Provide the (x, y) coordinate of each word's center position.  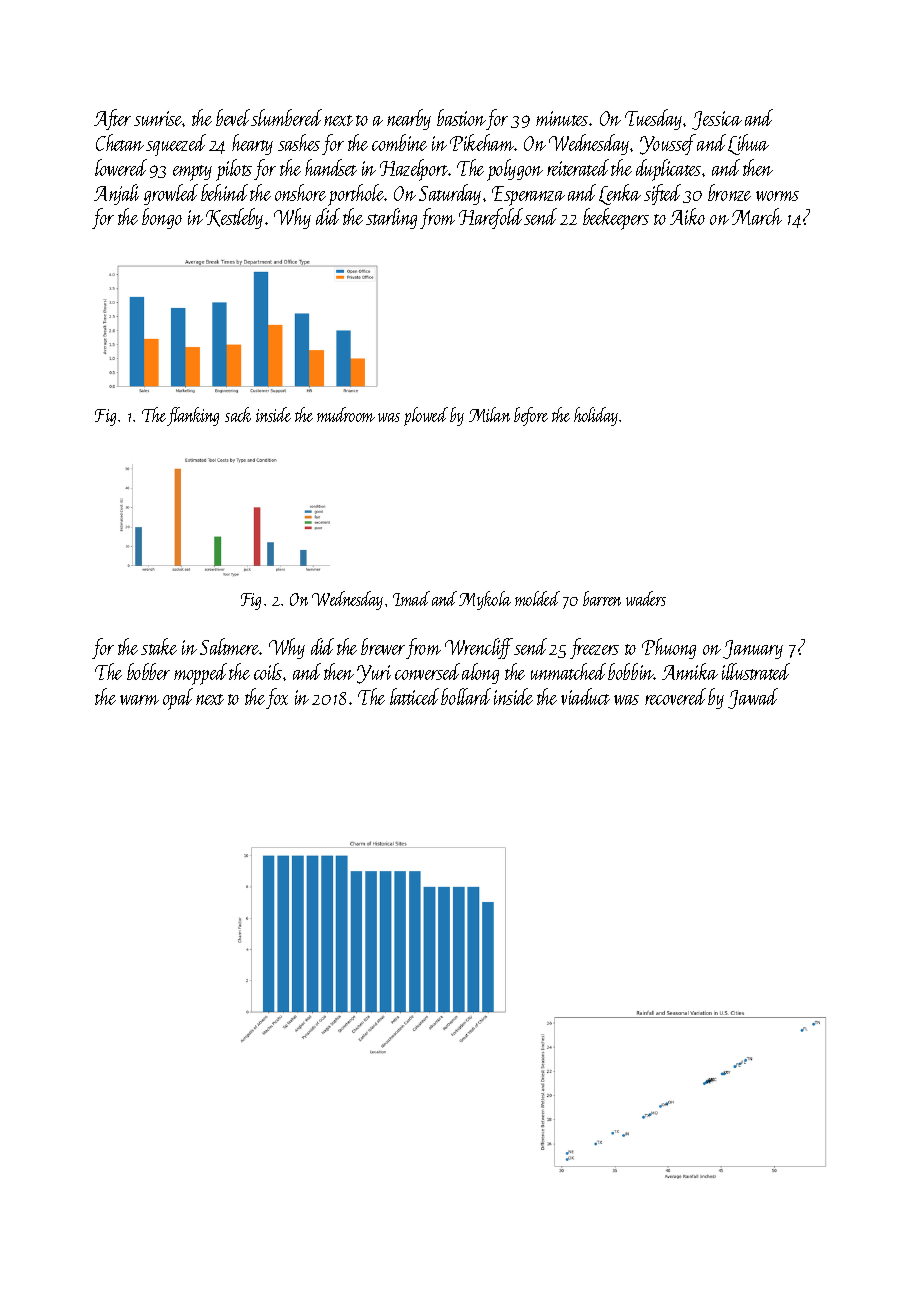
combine (399, 142)
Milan (489, 414)
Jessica (717, 120)
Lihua (748, 144)
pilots (234, 170)
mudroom (346, 414)
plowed (426, 416)
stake (159, 646)
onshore (300, 192)
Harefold (491, 218)
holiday (596, 416)
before (531, 416)
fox (277, 698)
